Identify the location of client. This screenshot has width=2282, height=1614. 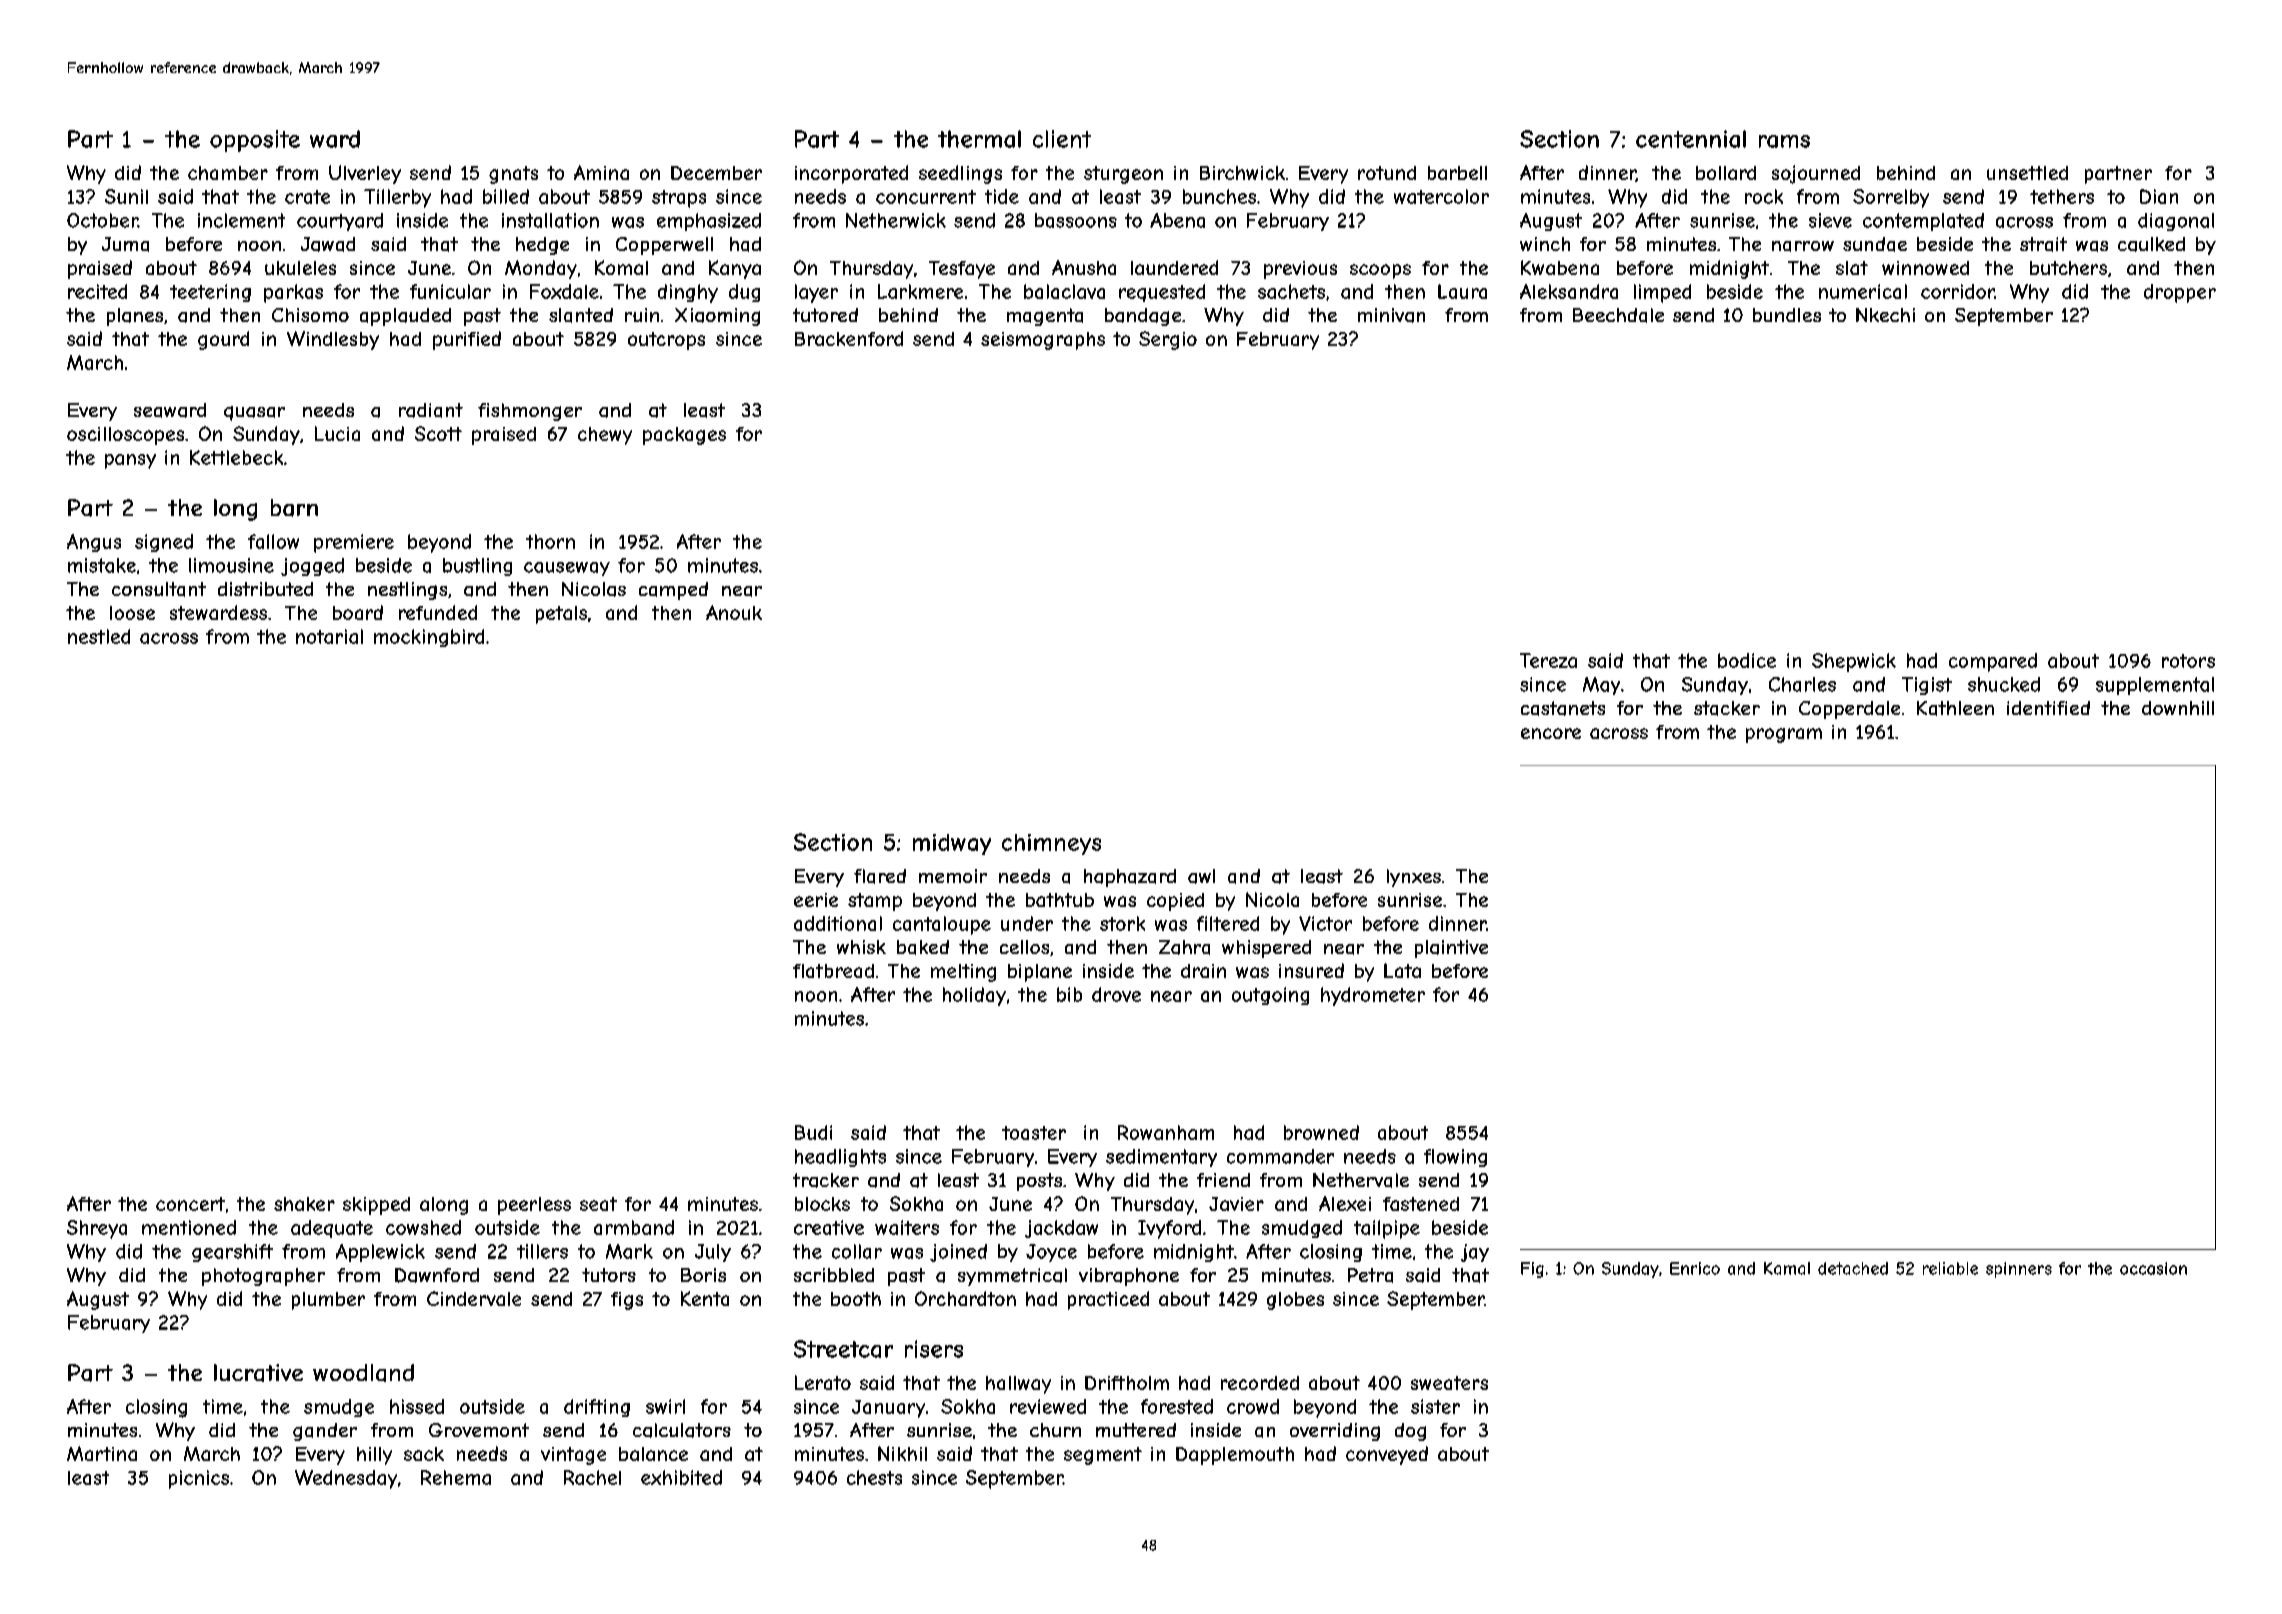
(1062, 139).
